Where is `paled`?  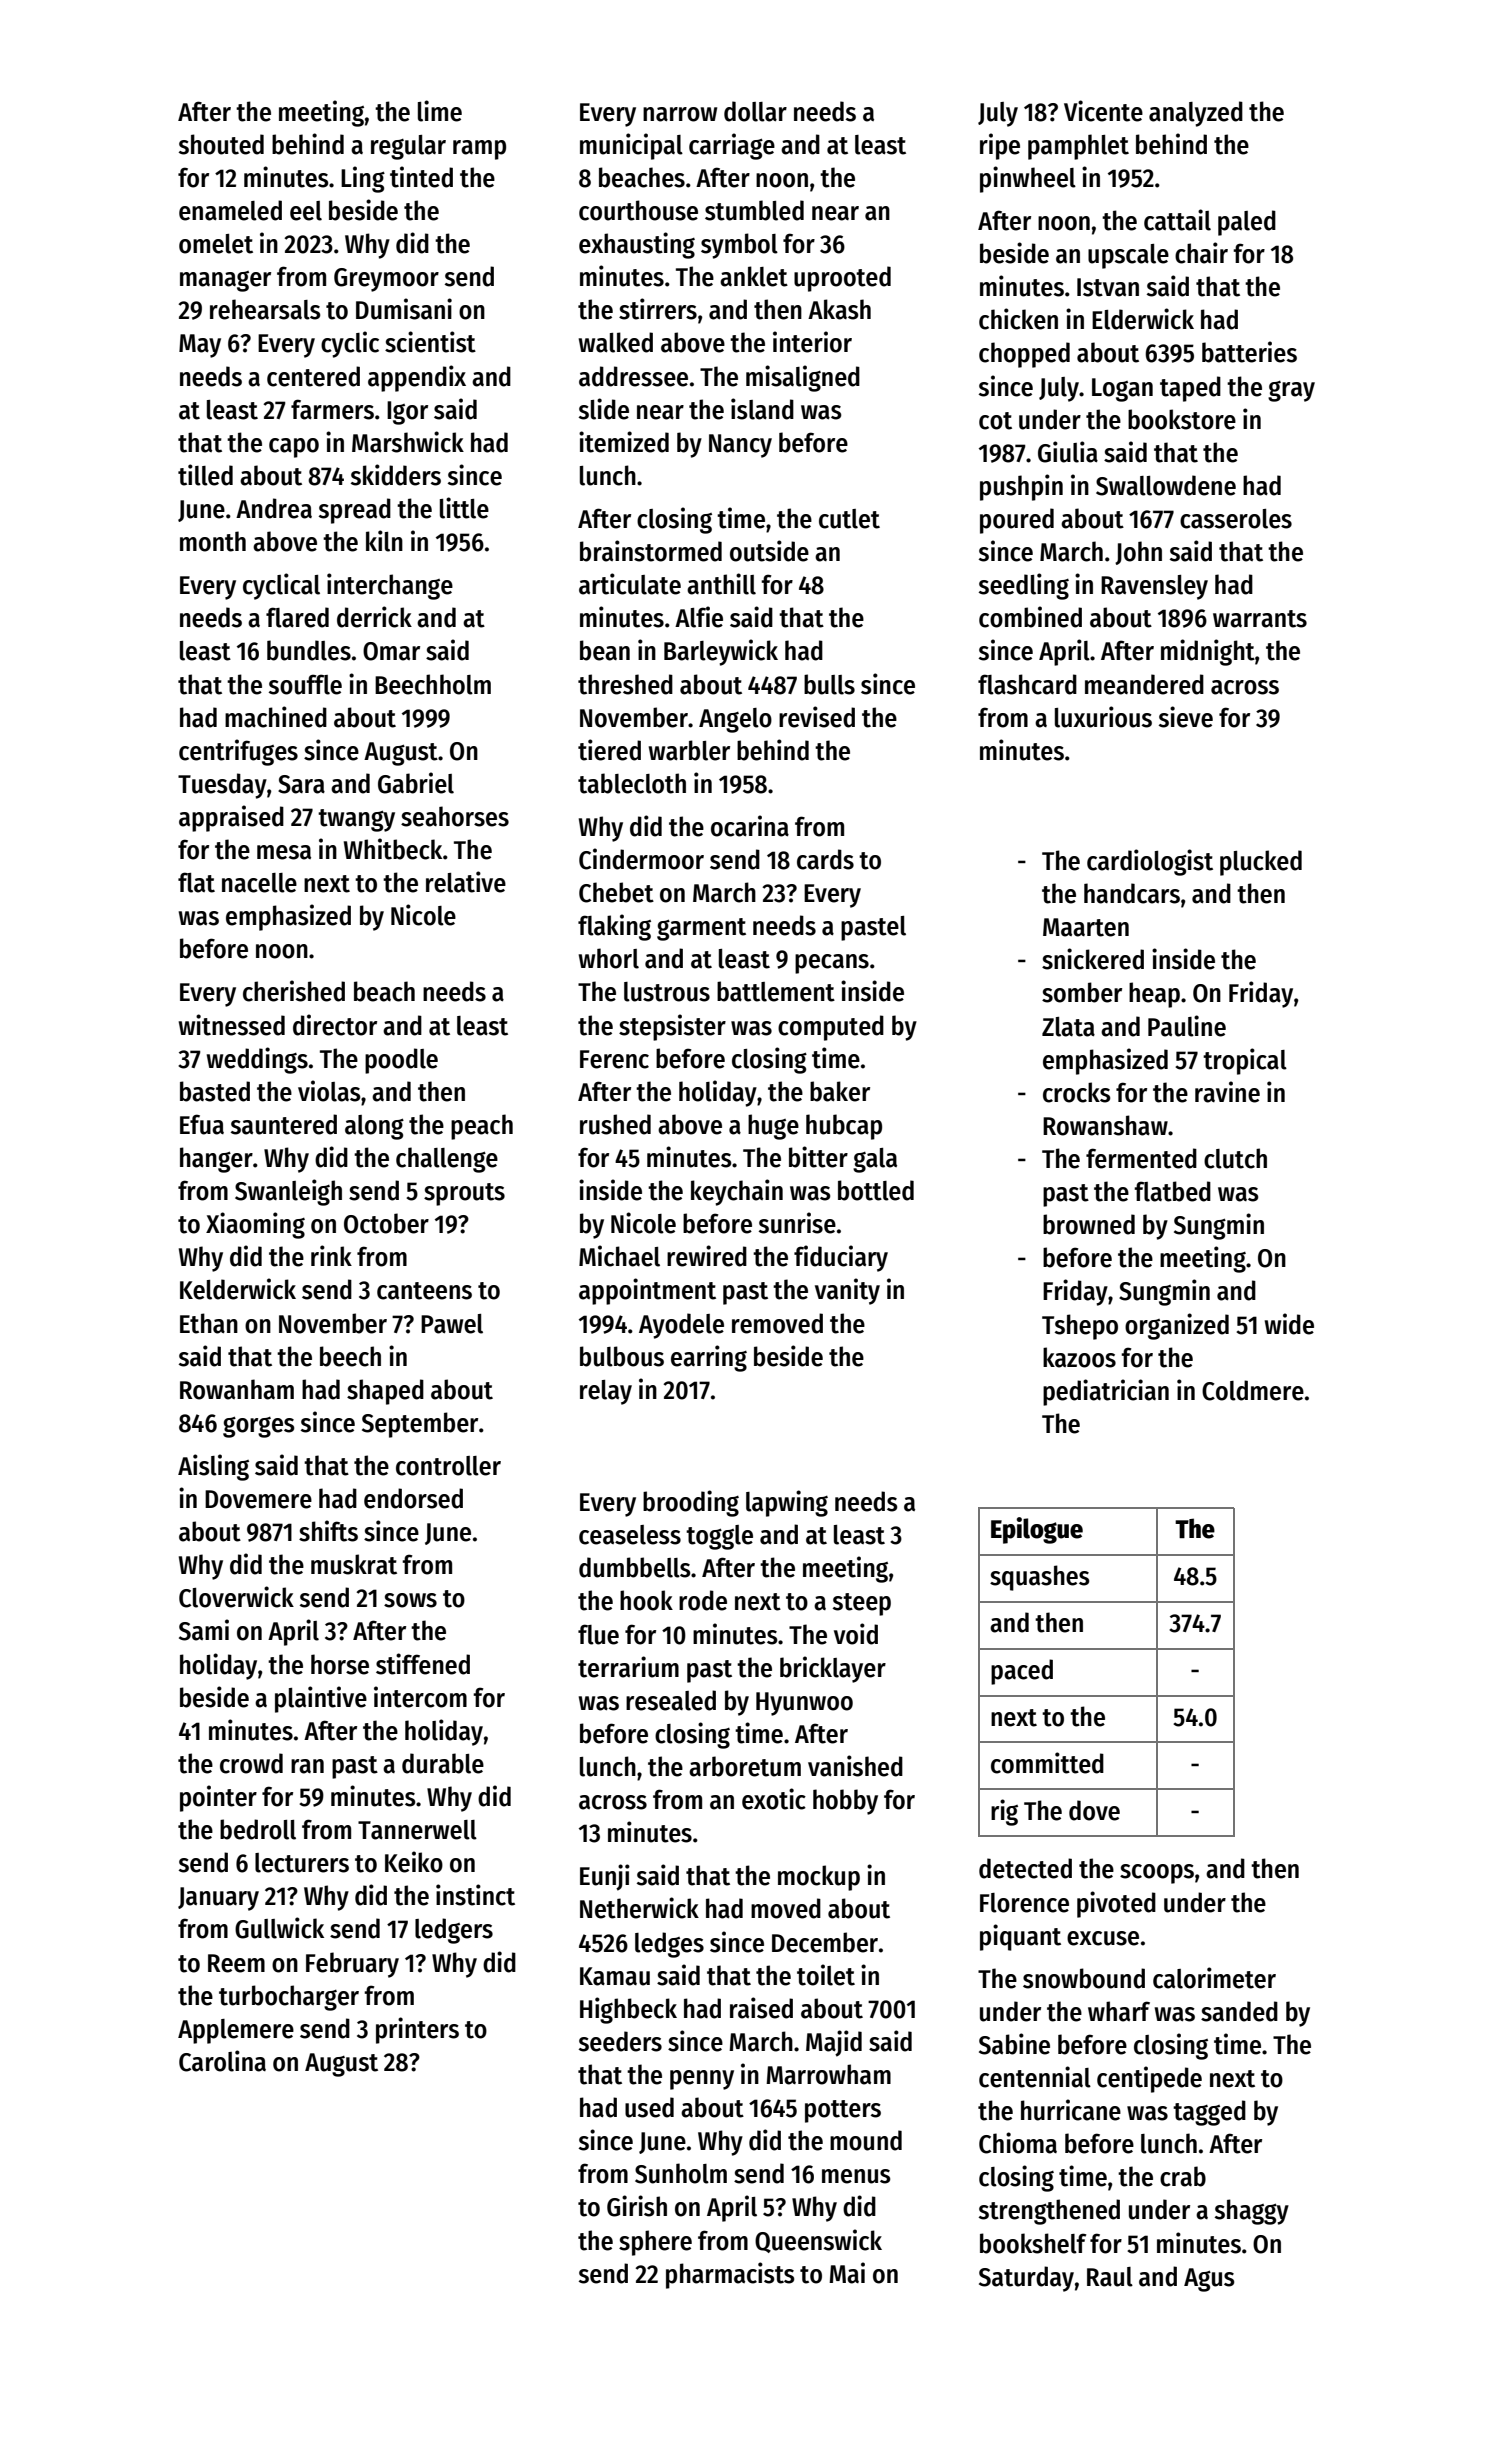 paled is located at coordinates (1247, 223).
